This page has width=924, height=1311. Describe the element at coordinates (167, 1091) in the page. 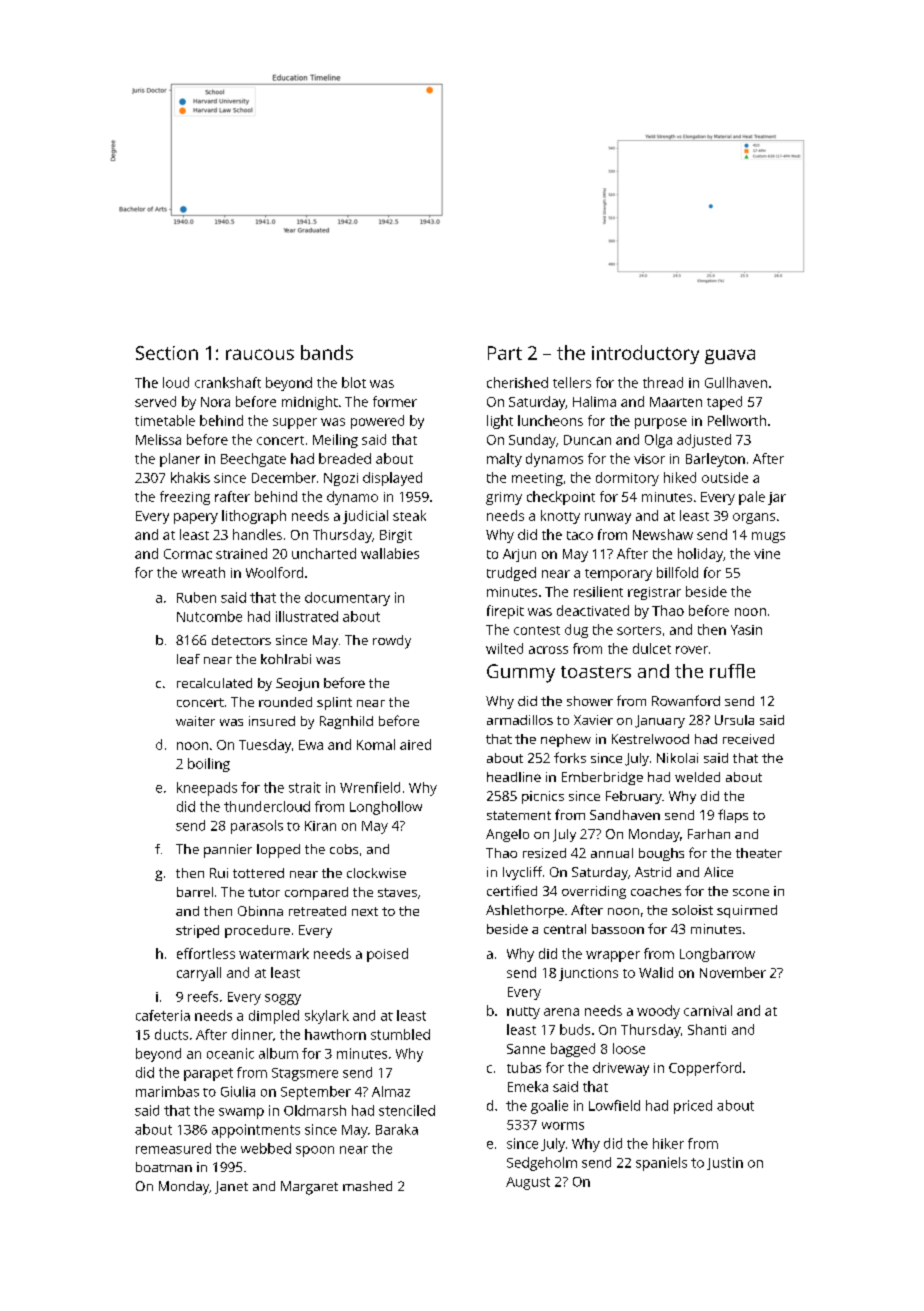

I see `marimbas` at that location.
